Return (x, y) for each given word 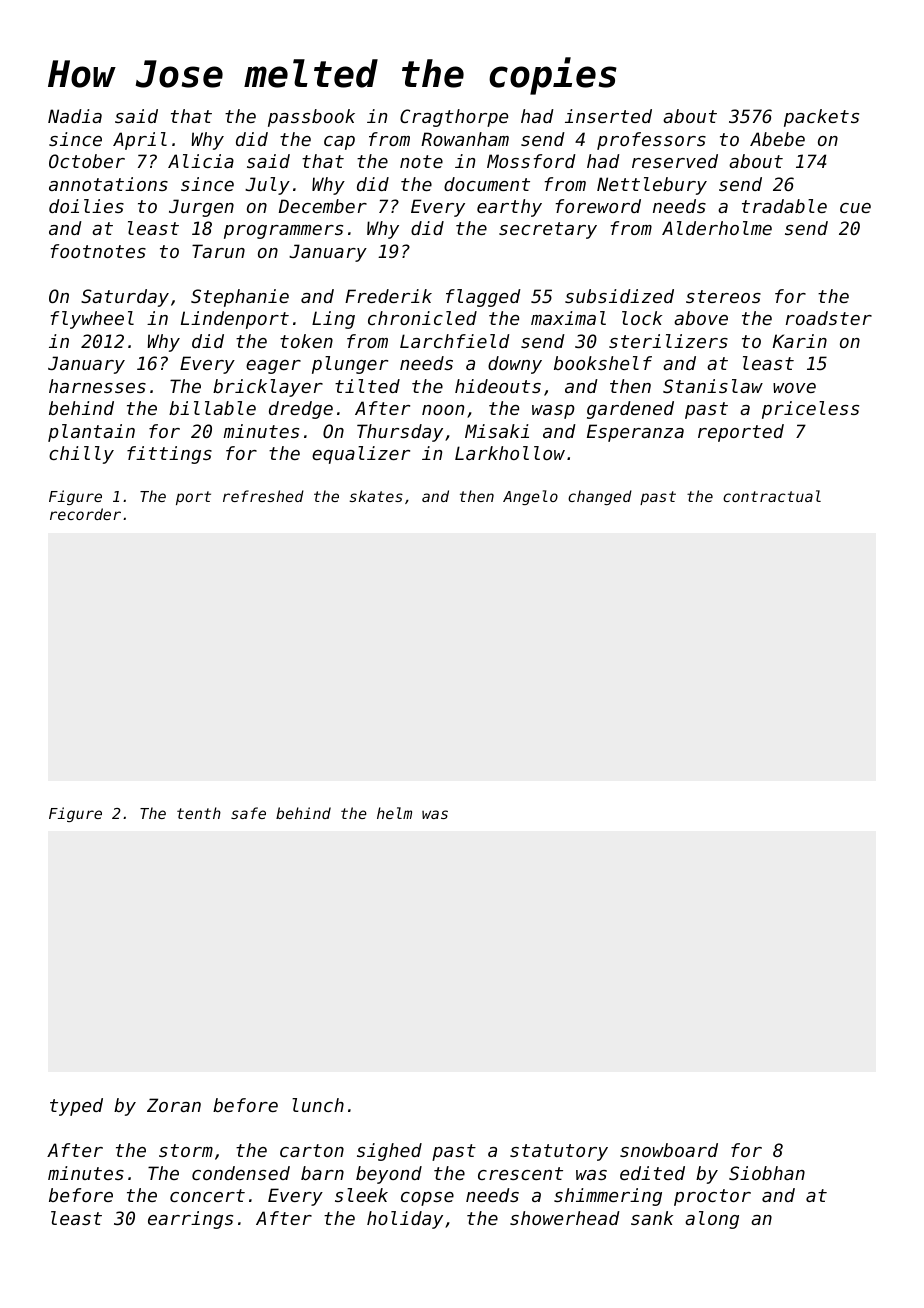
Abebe (777, 139)
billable (212, 408)
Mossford (531, 161)
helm (394, 813)
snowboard (669, 1150)
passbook (311, 118)
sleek (361, 1195)
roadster (829, 318)
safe (248, 813)
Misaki (497, 431)
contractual (772, 496)
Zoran (174, 1105)
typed (76, 1107)
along (712, 1220)
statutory (559, 1152)
